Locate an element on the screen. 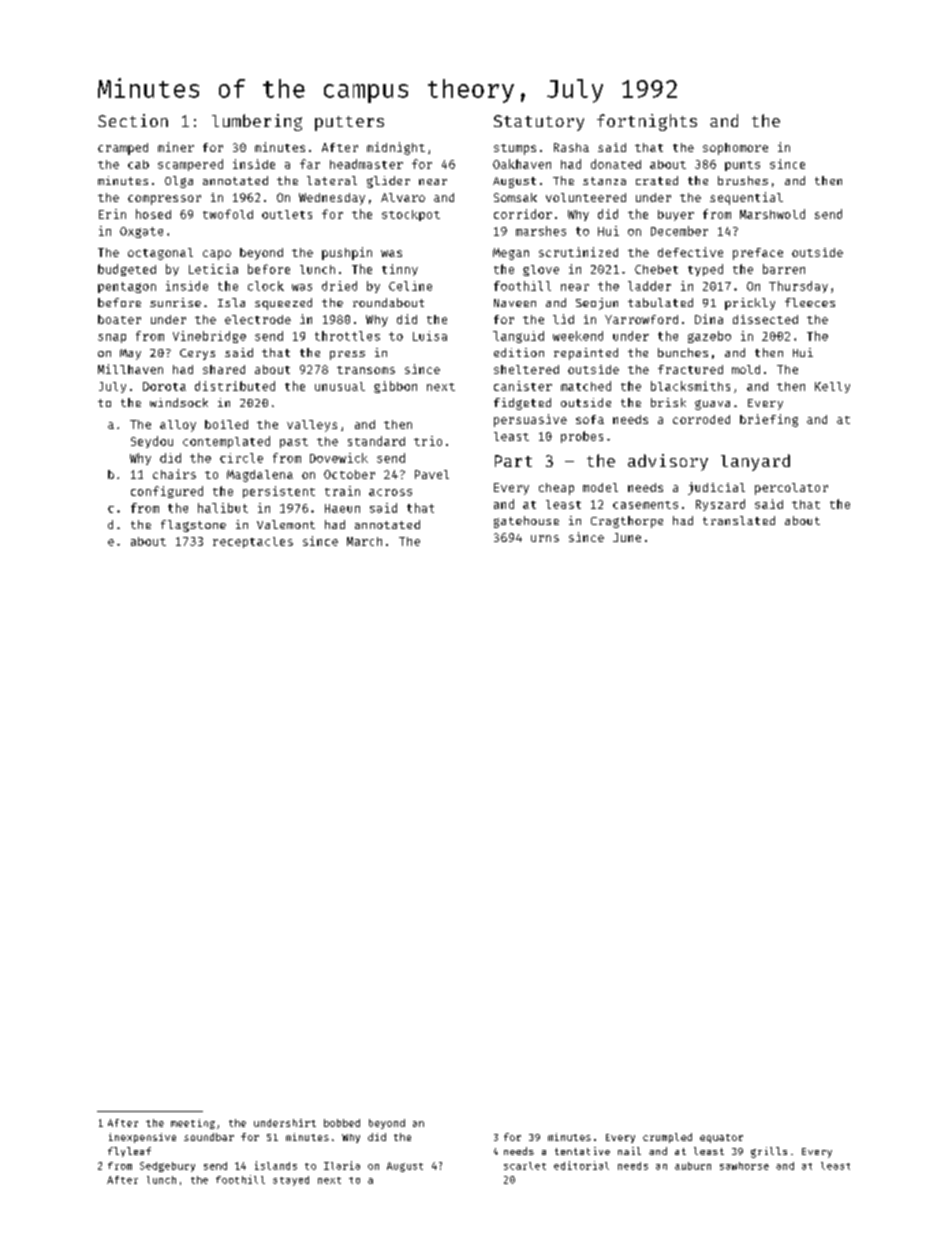  Somsak is located at coordinates (515, 197).
